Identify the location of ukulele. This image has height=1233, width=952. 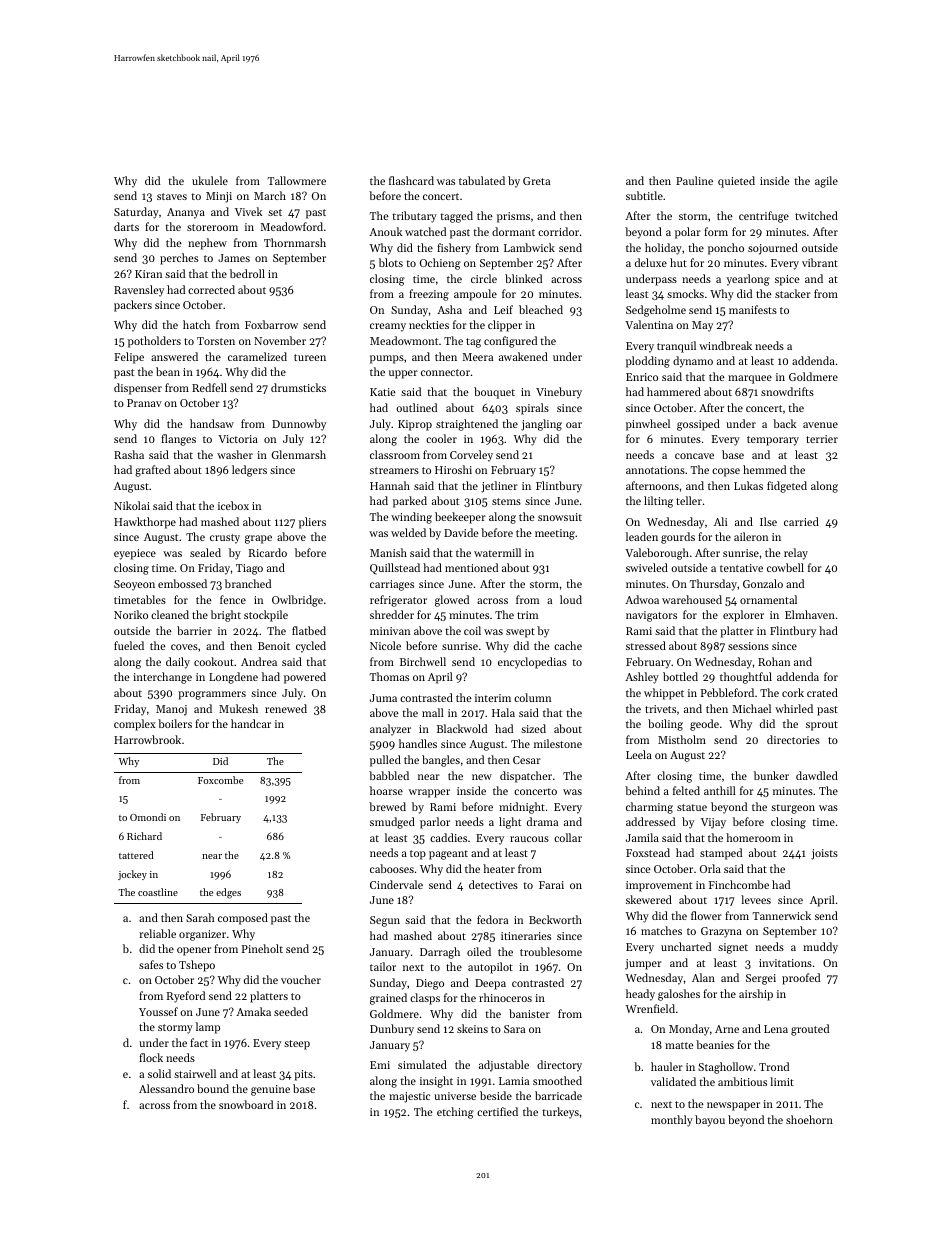
(210, 180).
